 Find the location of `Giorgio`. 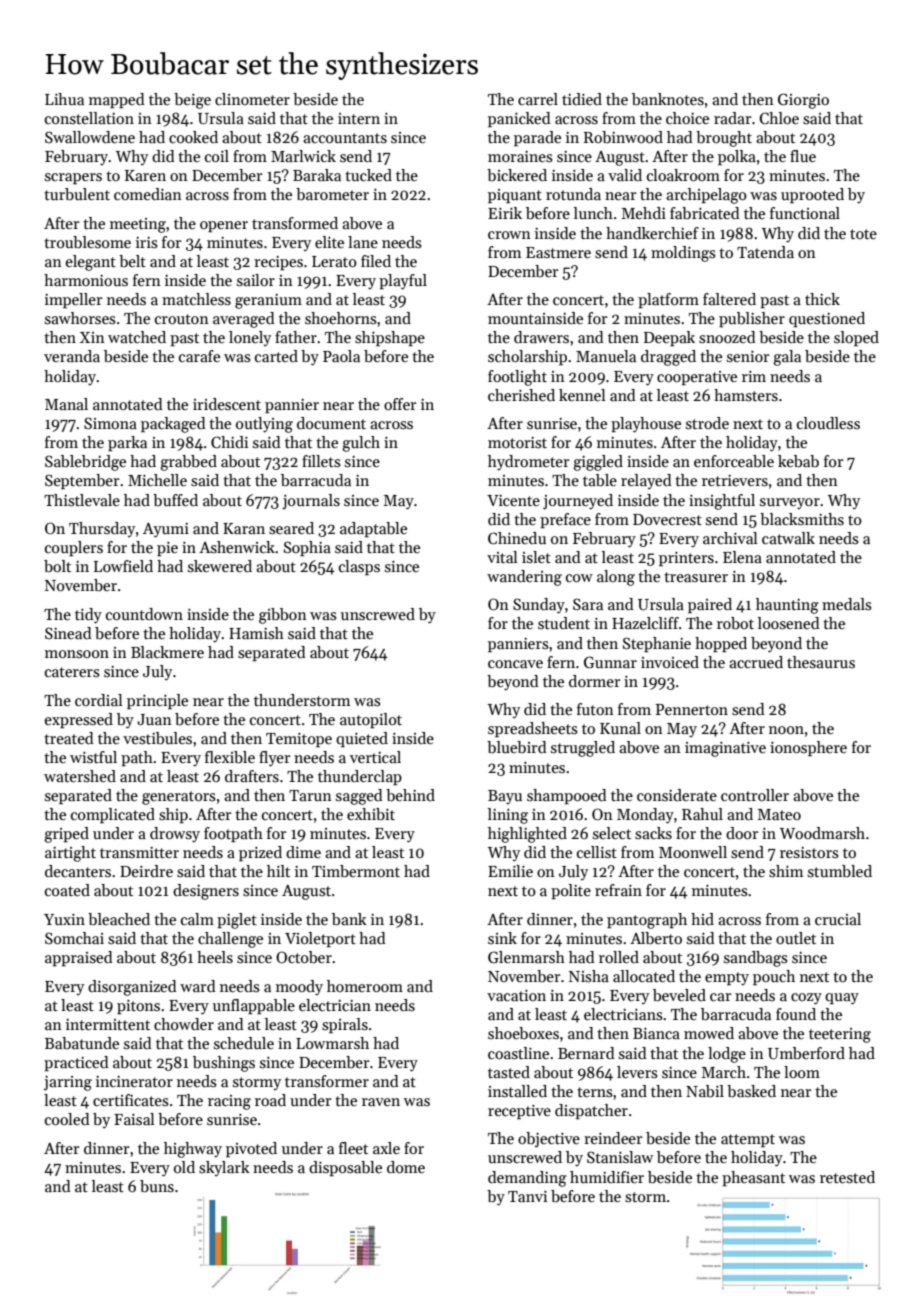

Giorgio is located at coordinates (803, 101).
